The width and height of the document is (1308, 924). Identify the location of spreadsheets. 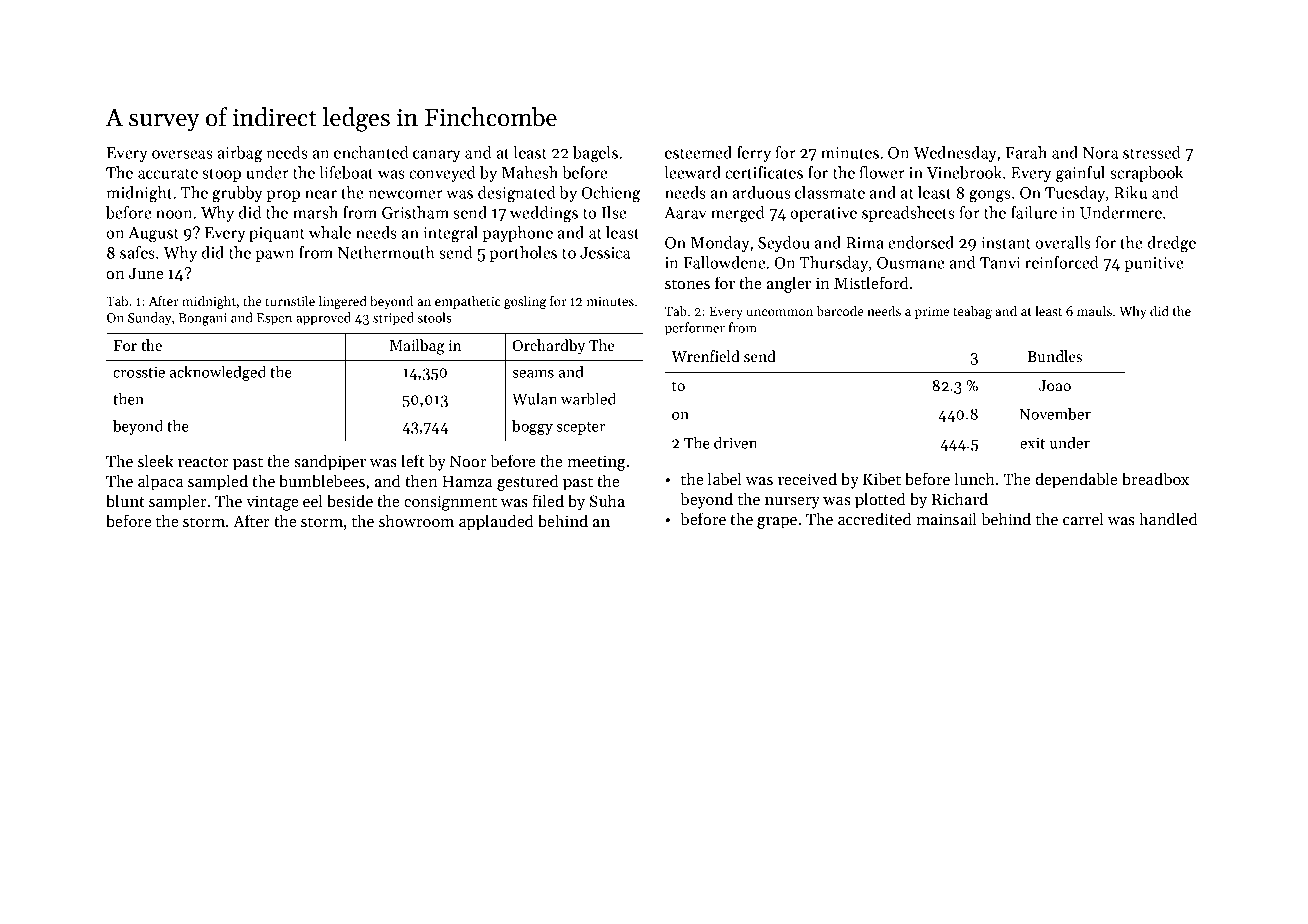
(908, 214).
